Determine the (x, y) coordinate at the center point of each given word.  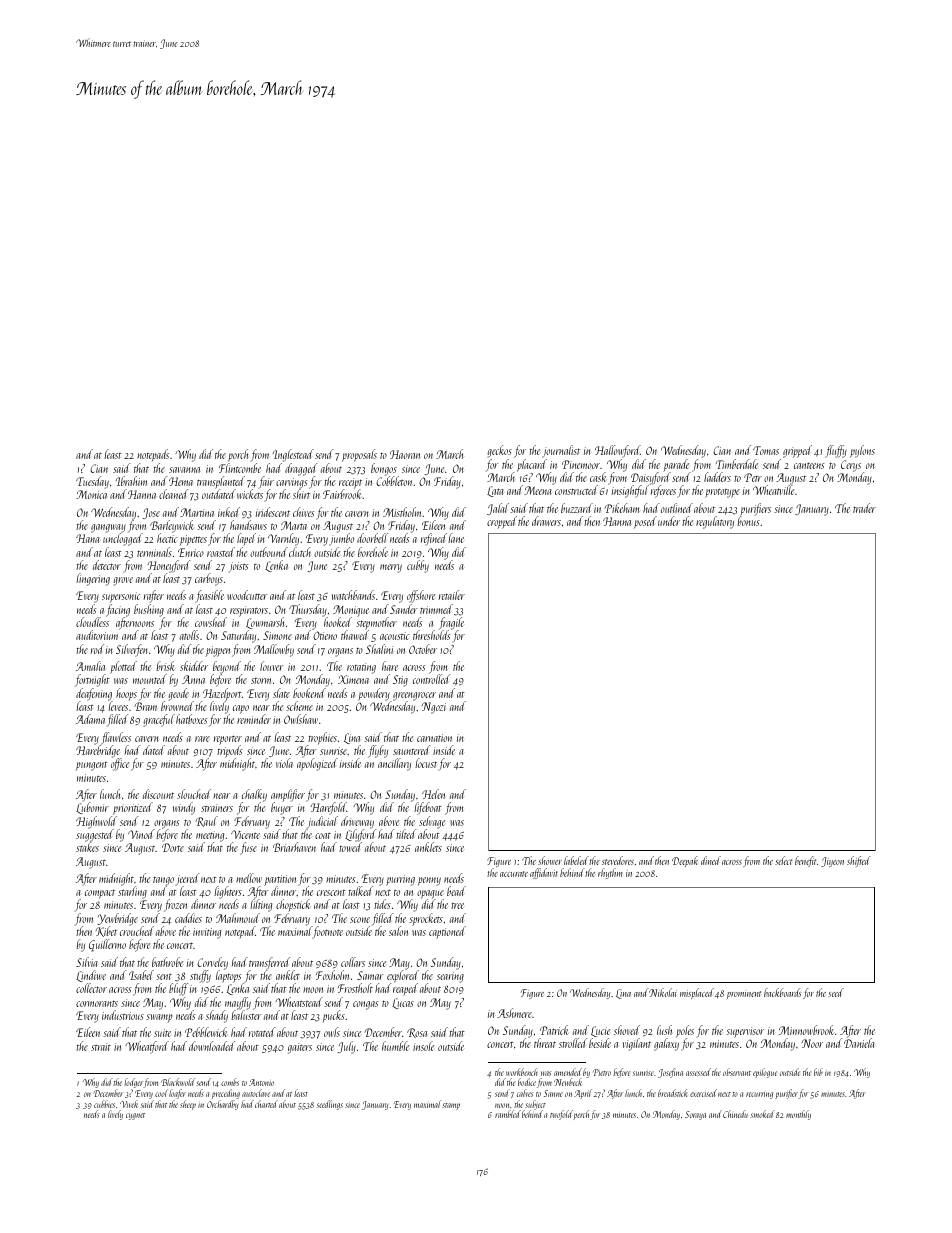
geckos (499, 451)
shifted (859, 861)
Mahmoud (238, 918)
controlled (431, 679)
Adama (90, 719)
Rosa (417, 1033)
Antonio (261, 1082)
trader (864, 508)
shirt (301, 494)
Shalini (379, 649)
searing (450, 977)
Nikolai (663, 992)
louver (272, 666)
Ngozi (434, 708)
